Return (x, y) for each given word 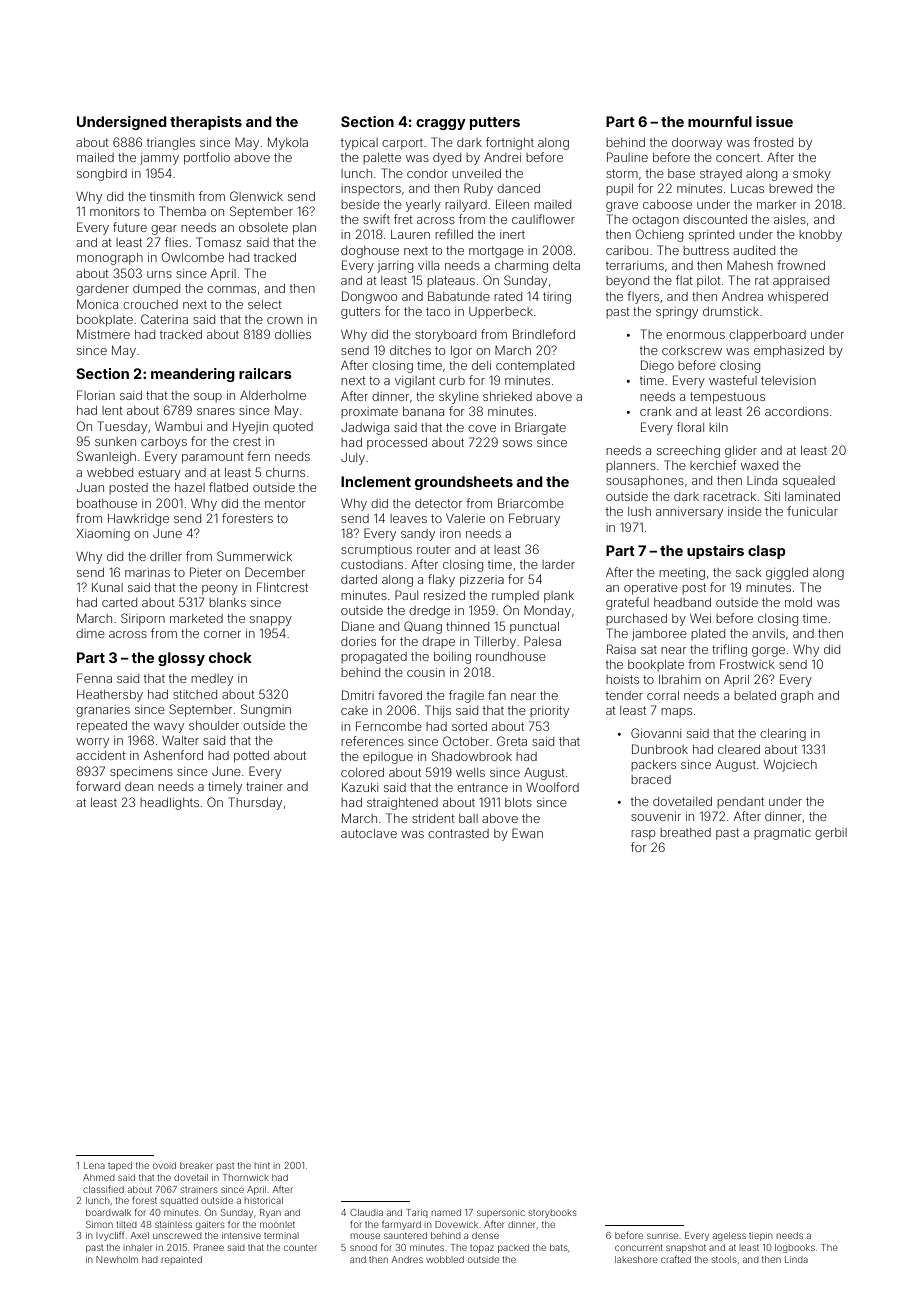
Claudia (366, 1212)
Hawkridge (138, 520)
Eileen (512, 204)
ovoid (164, 1165)
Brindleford (544, 334)
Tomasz (218, 242)
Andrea (742, 296)
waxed (759, 465)
